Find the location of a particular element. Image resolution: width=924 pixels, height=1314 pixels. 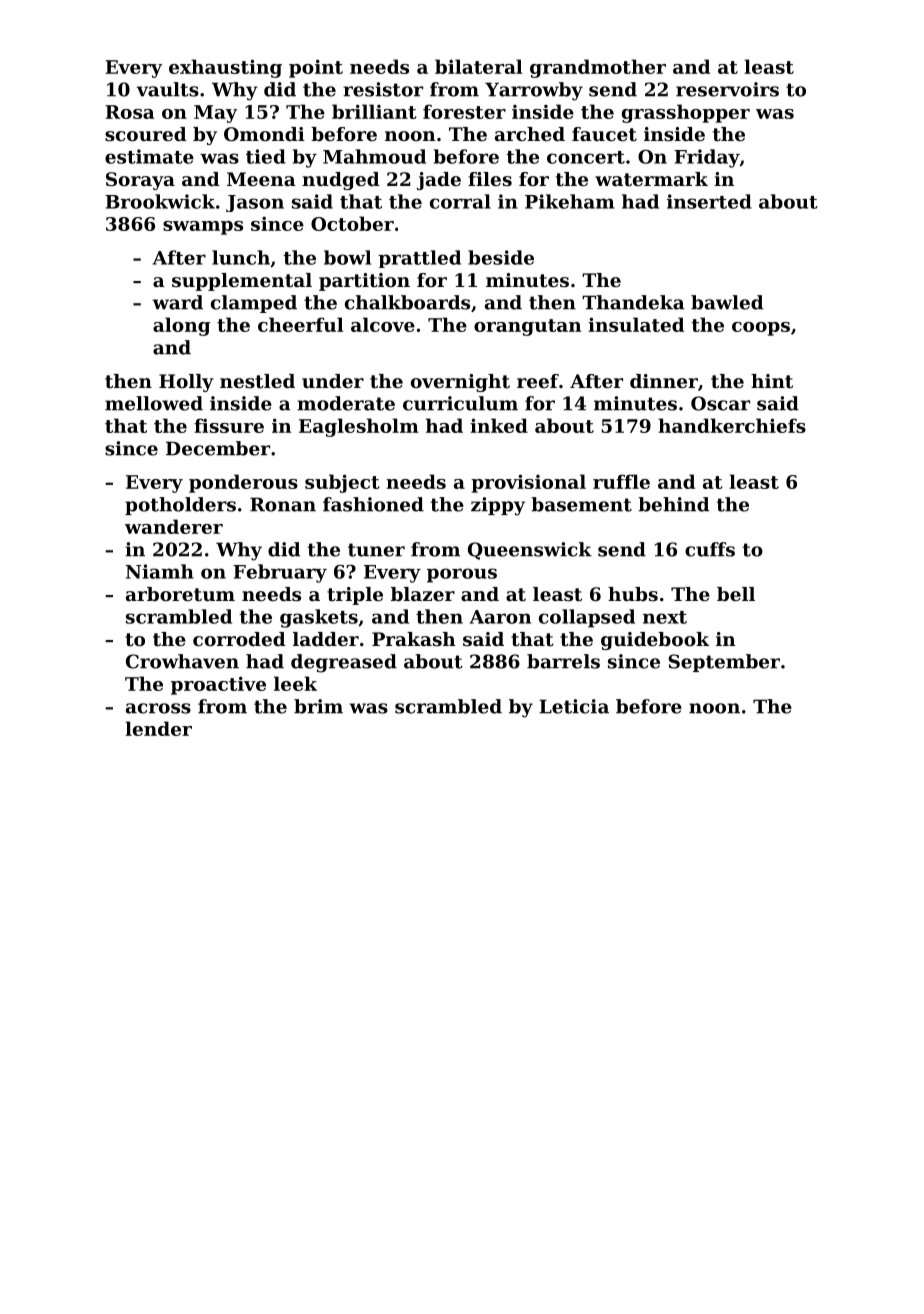

bawled is located at coordinates (727, 302).
